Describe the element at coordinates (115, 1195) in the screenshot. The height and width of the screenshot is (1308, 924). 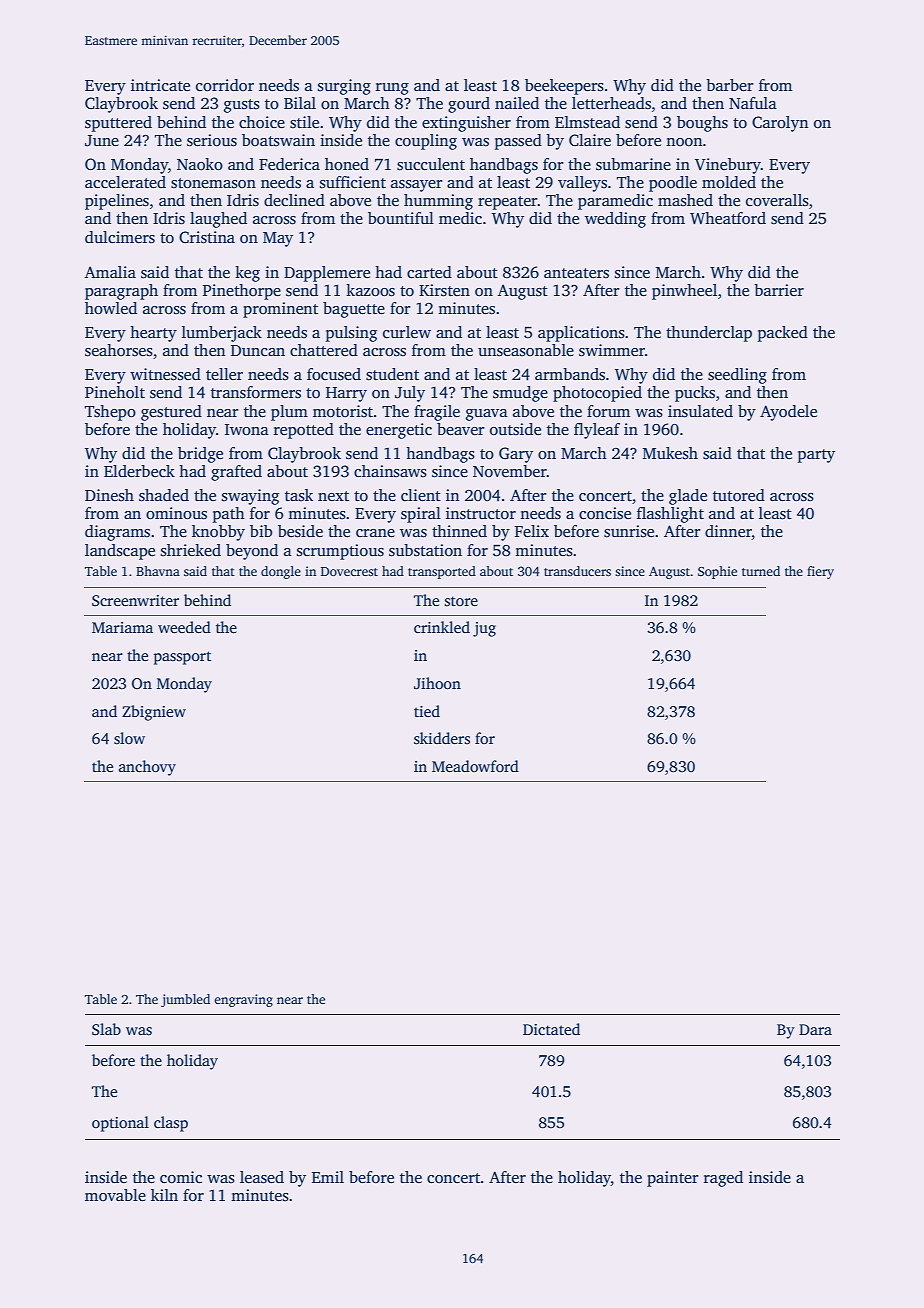
I see `movable` at that location.
